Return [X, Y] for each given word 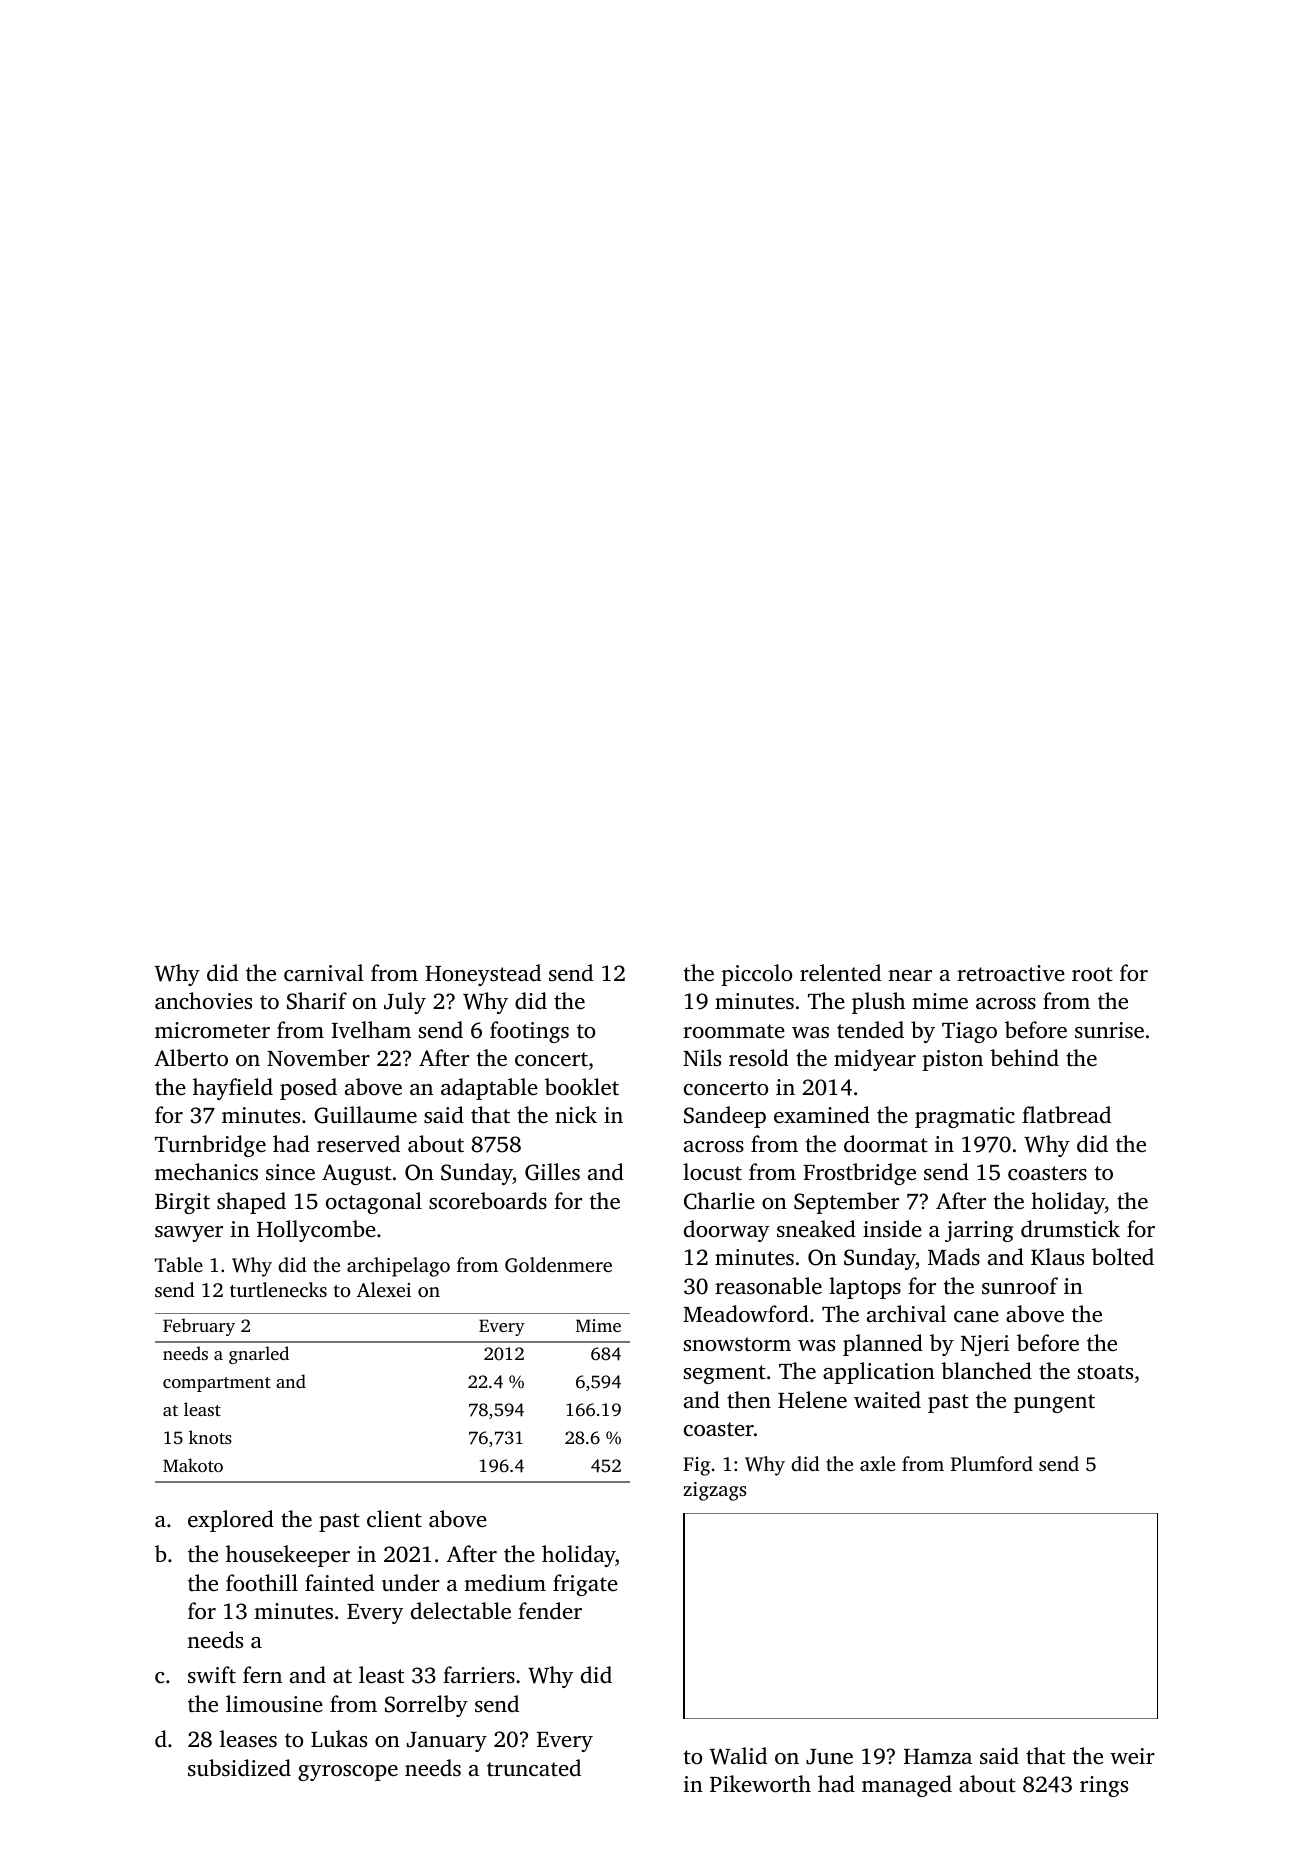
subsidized [239, 1768]
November [318, 1058]
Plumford [992, 1463]
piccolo [756, 975]
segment [725, 1374]
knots [210, 1437]
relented [840, 973]
